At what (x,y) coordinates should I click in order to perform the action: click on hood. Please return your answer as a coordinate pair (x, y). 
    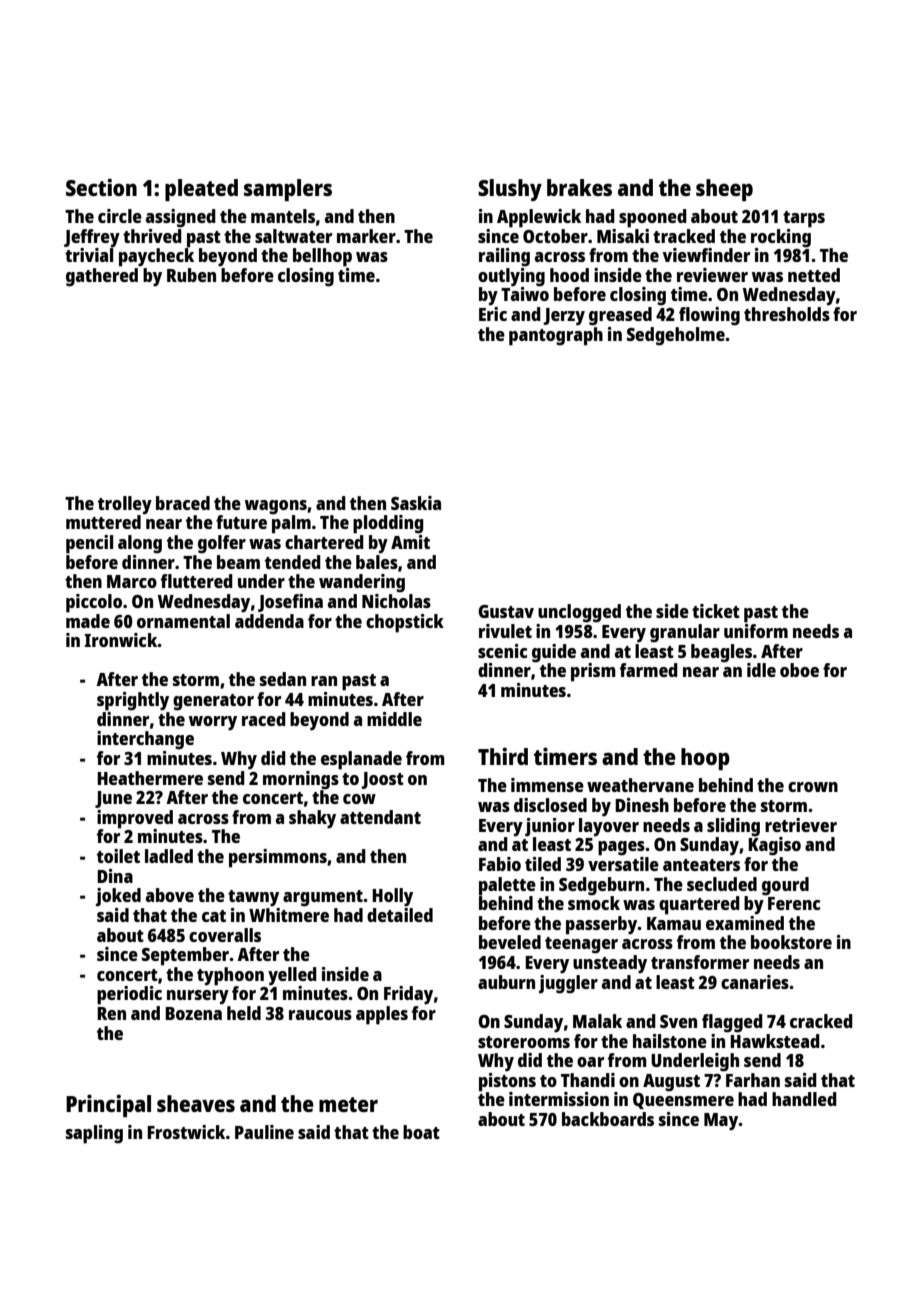
    Looking at the image, I should click on (569, 275).
